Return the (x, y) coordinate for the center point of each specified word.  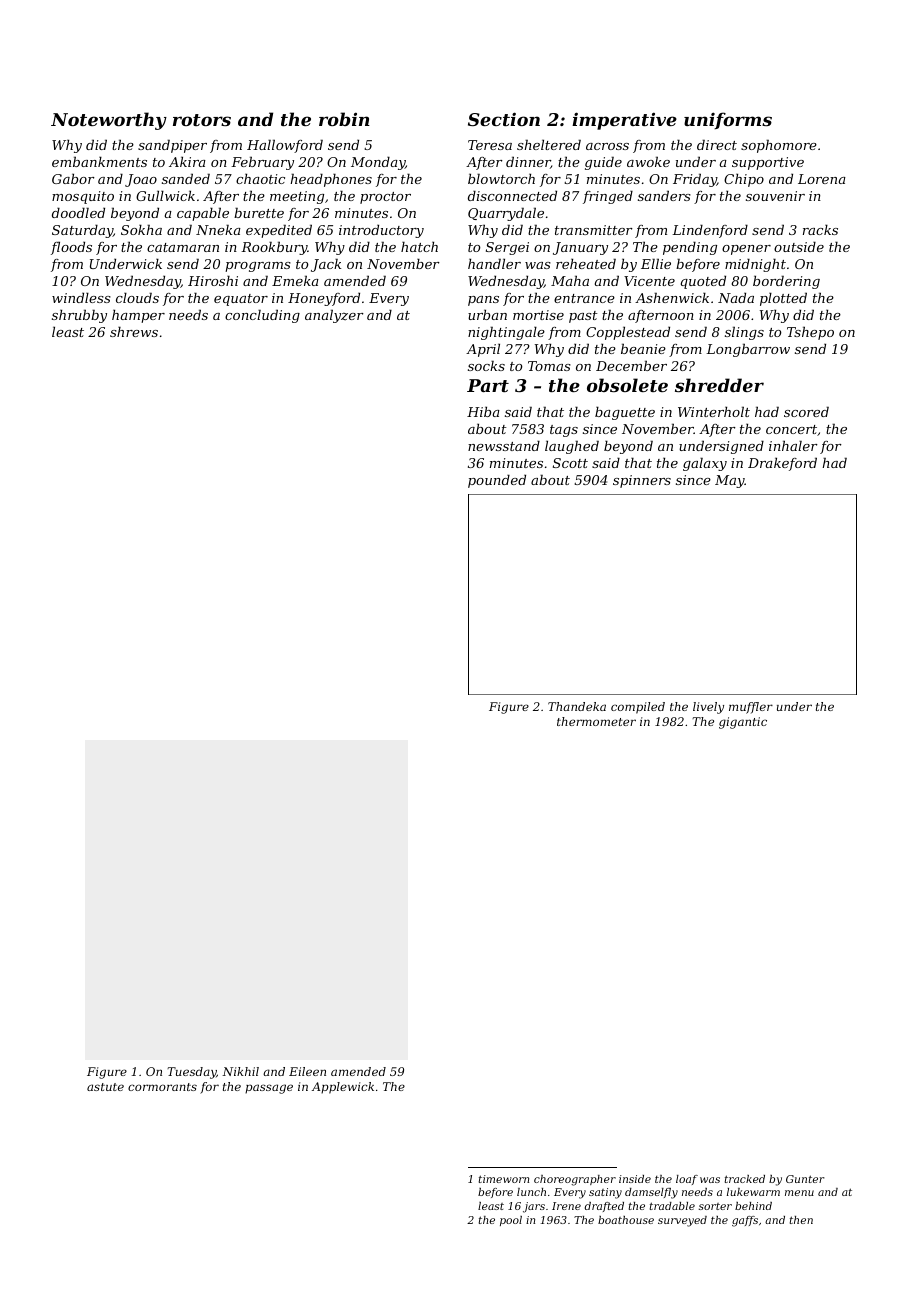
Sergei (507, 248)
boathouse (626, 1220)
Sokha (141, 229)
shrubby (79, 316)
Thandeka (577, 706)
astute (105, 1087)
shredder (719, 385)
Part (488, 385)
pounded (497, 481)
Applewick (343, 1088)
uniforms (728, 120)
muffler (751, 708)
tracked (745, 1179)
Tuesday (191, 1073)
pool (511, 1221)
